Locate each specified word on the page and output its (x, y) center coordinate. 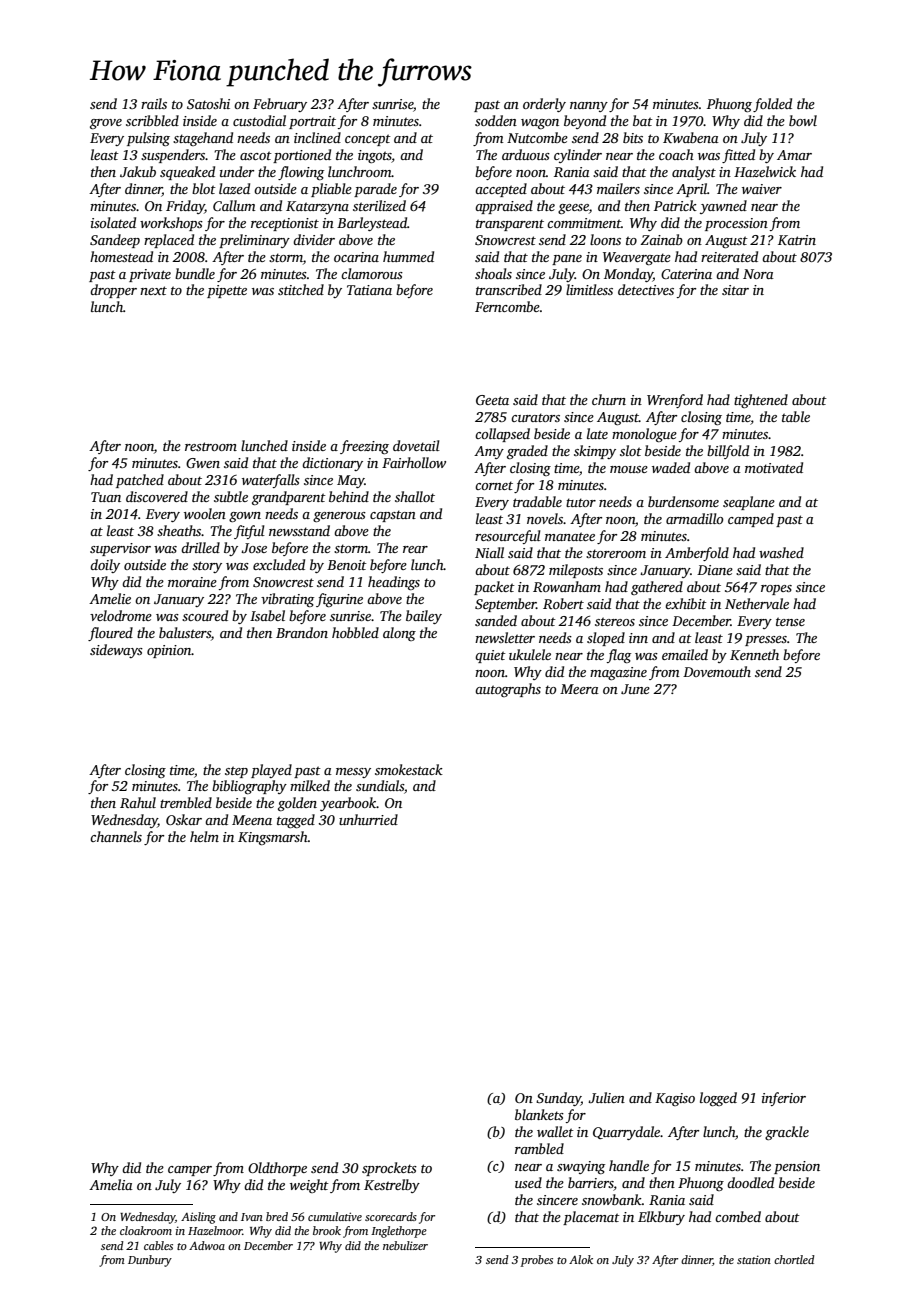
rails (154, 103)
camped (751, 520)
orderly (544, 105)
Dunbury (150, 1261)
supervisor (120, 549)
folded (772, 105)
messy (353, 773)
